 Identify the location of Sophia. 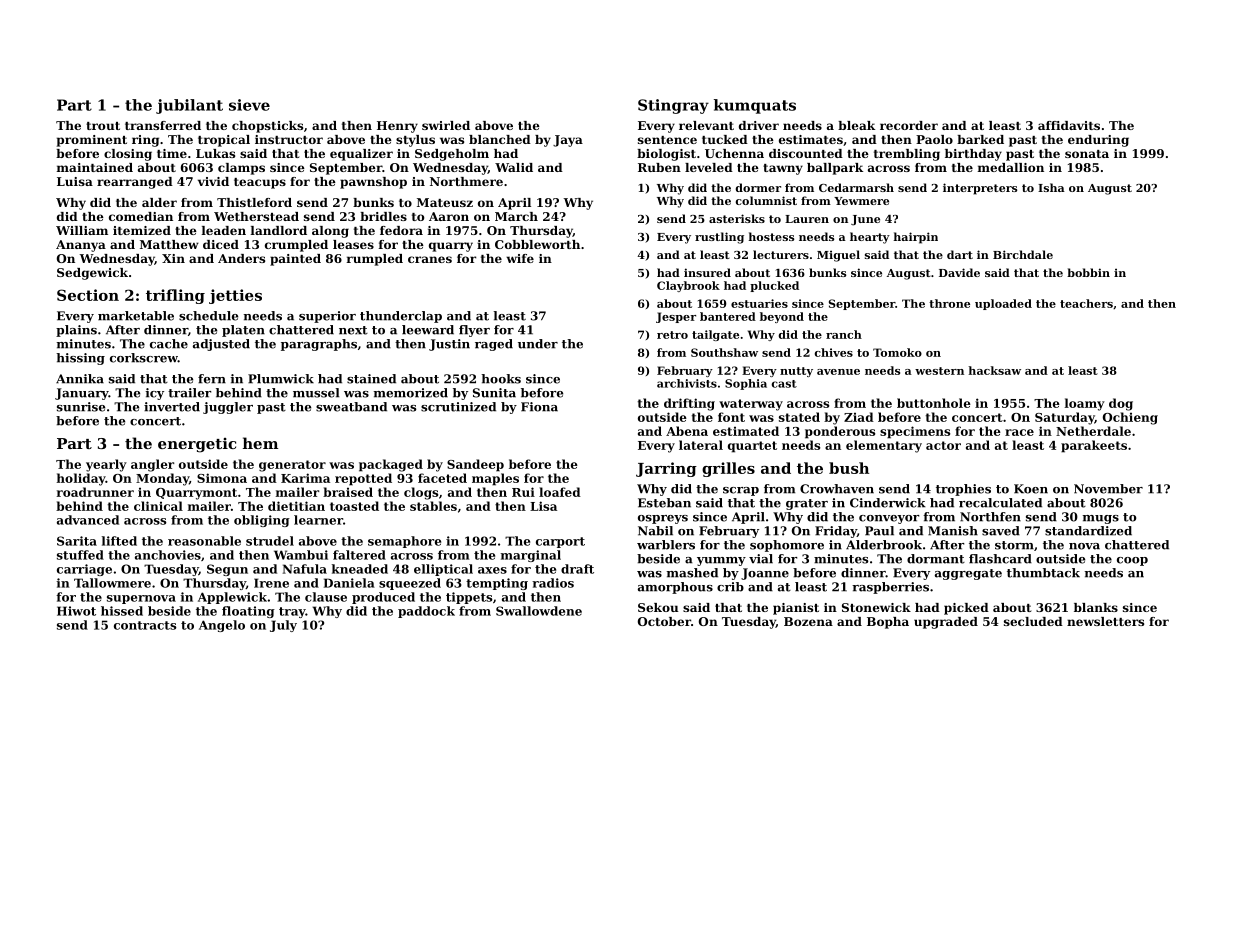
(746, 384).
